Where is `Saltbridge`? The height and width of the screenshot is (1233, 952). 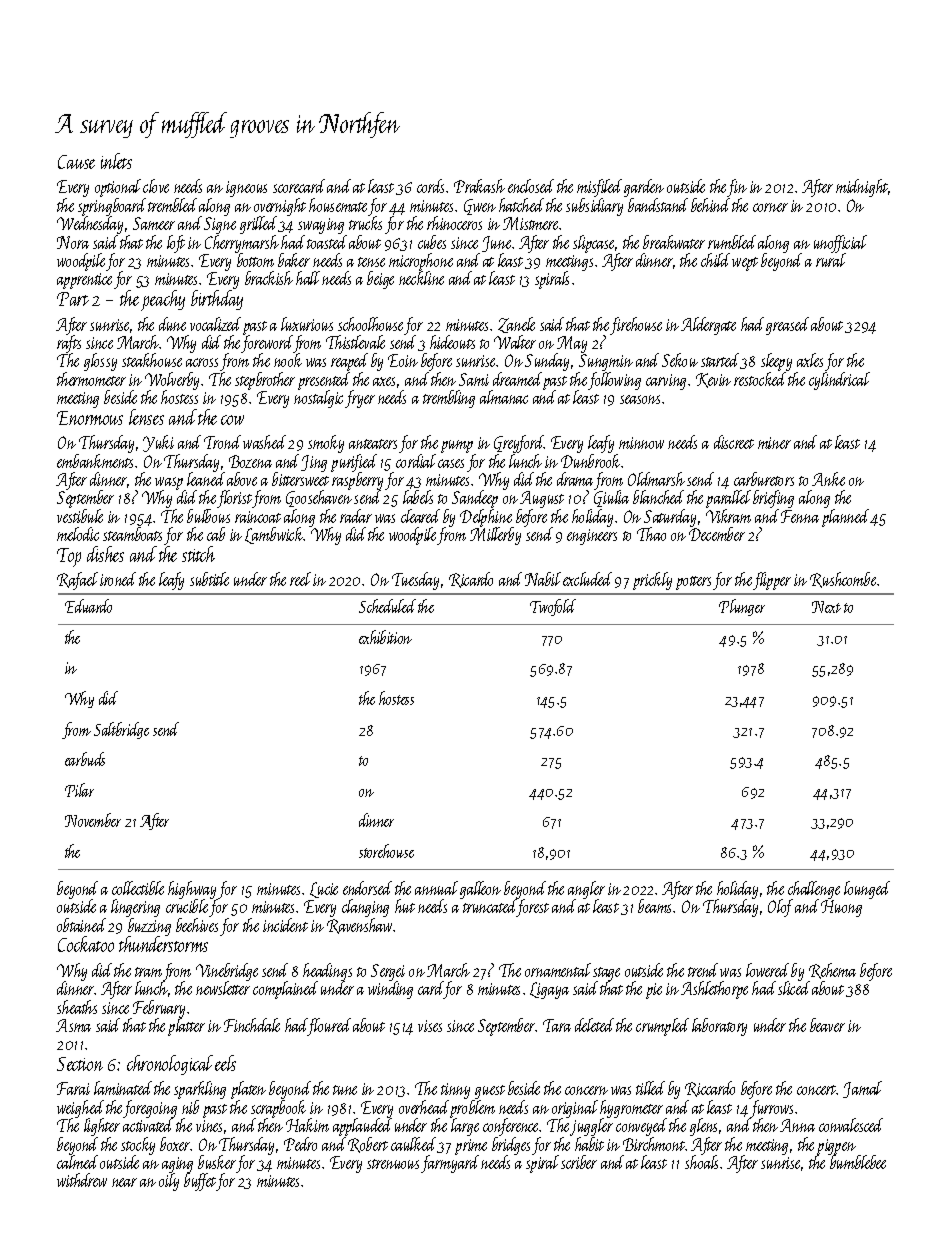 Saltbridge is located at coordinates (121, 730).
